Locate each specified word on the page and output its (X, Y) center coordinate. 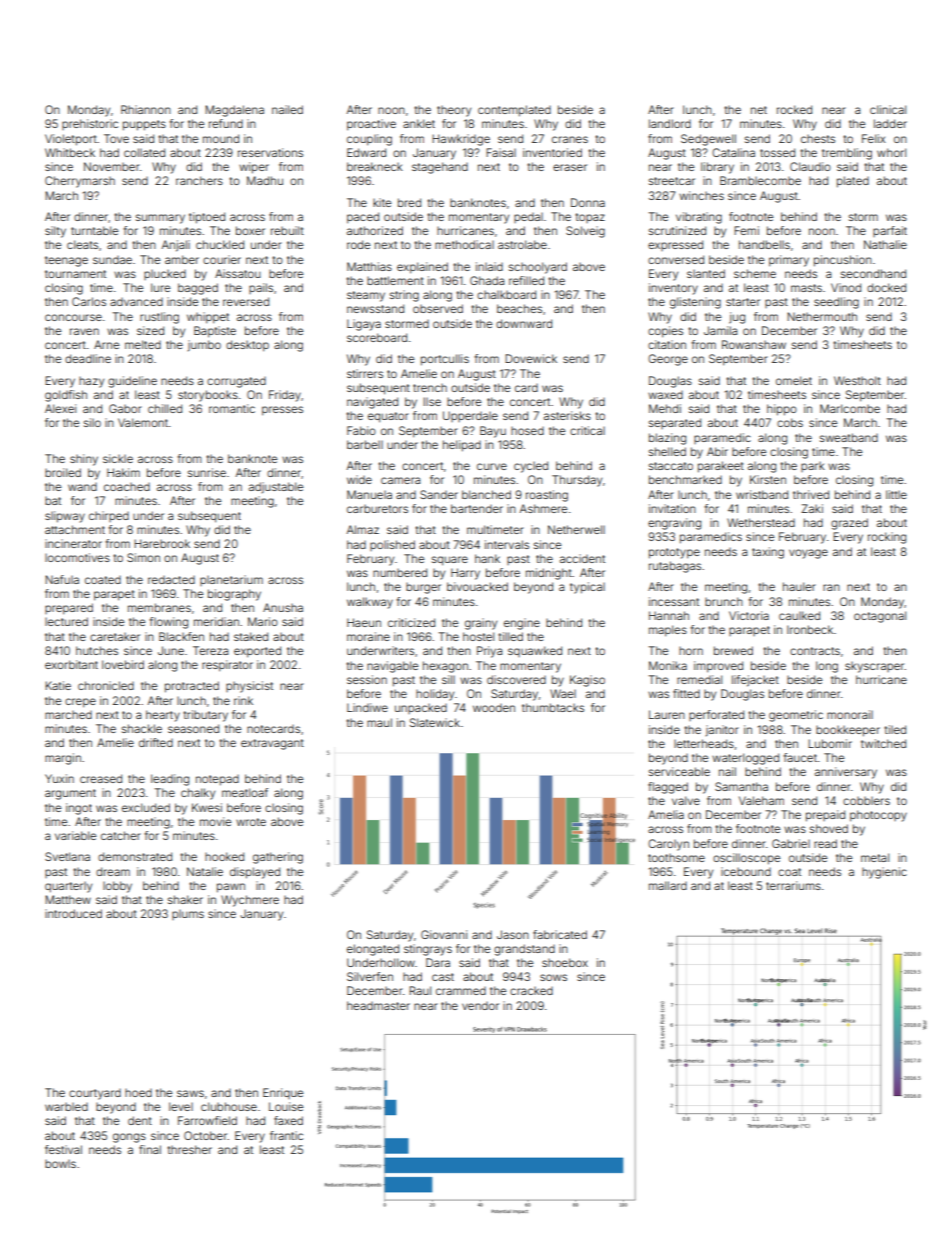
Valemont (143, 422)
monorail (850, 714)
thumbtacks (553, 707)
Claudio (810, 166)
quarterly (68, 887)
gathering (278, 858)
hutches (97, 650)
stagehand (440, 168)
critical (587, 430)
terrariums (793, 885)
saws (190, 1093)
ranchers (199, 180)
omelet (794, 380)
